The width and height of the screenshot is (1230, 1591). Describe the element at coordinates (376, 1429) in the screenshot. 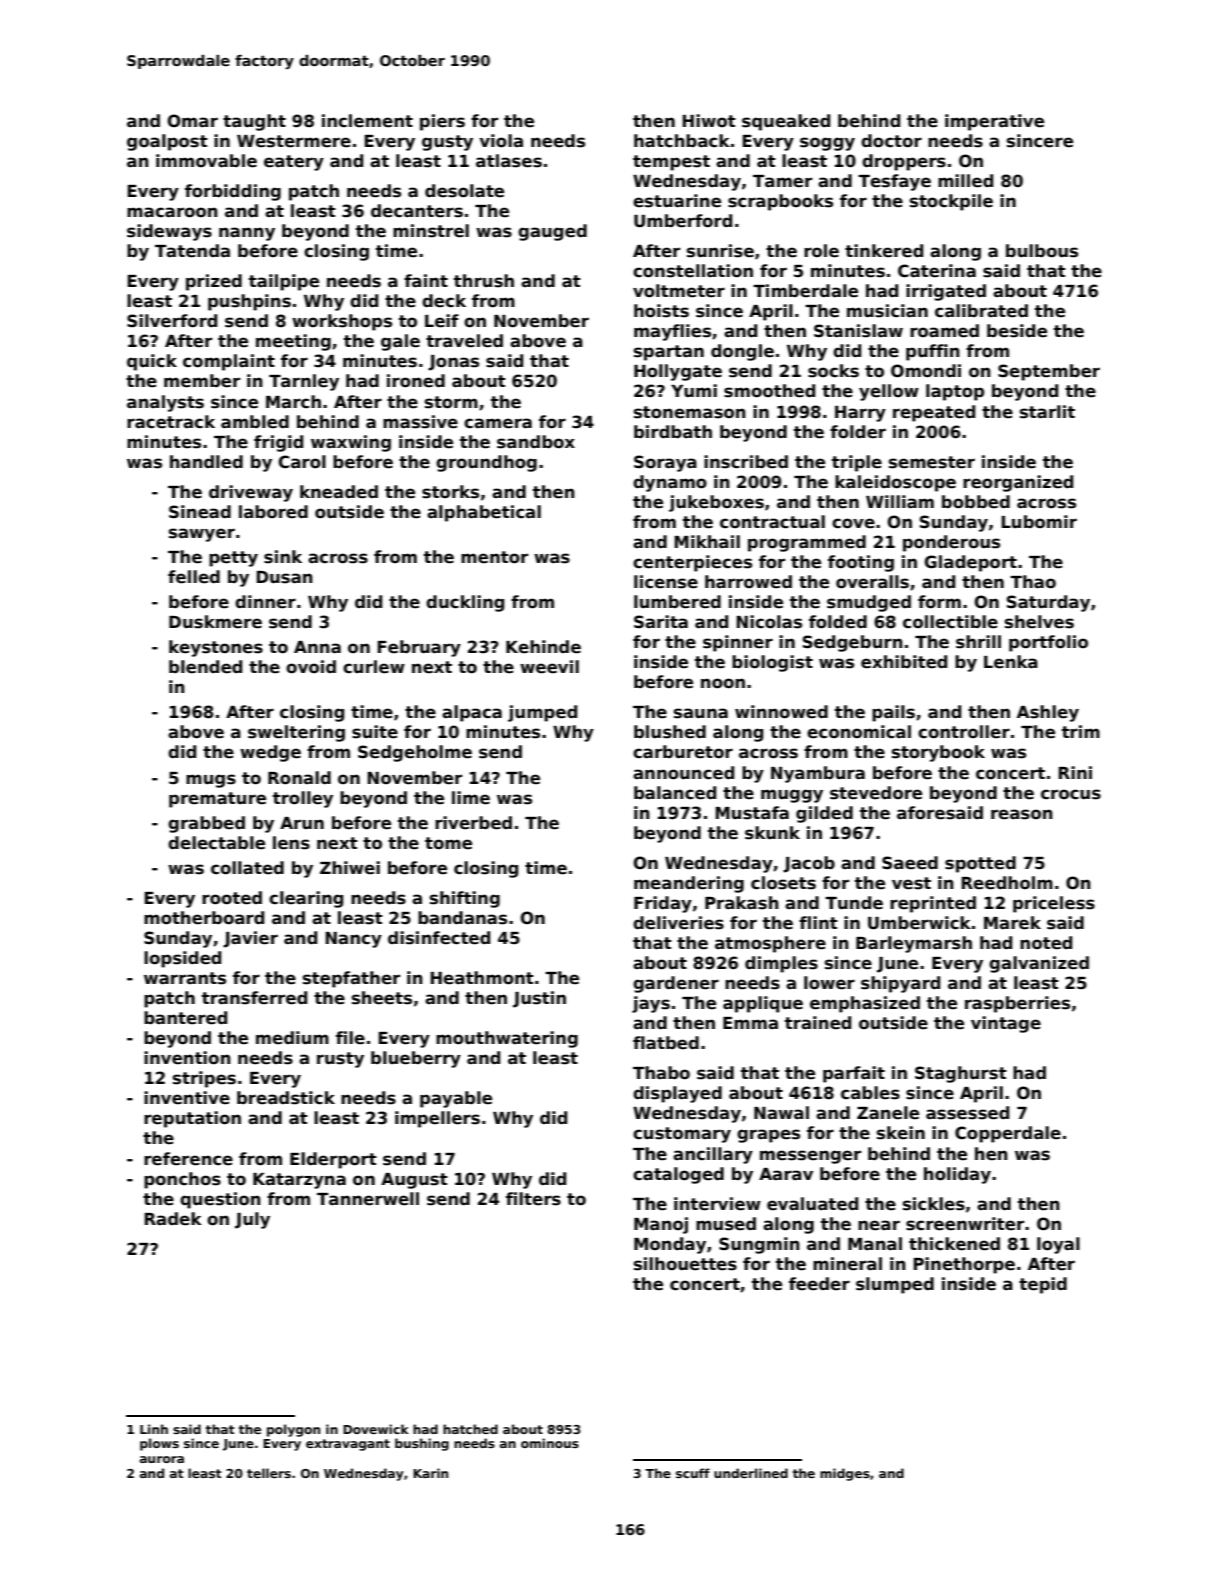

I see `Dovewick` at that location.
